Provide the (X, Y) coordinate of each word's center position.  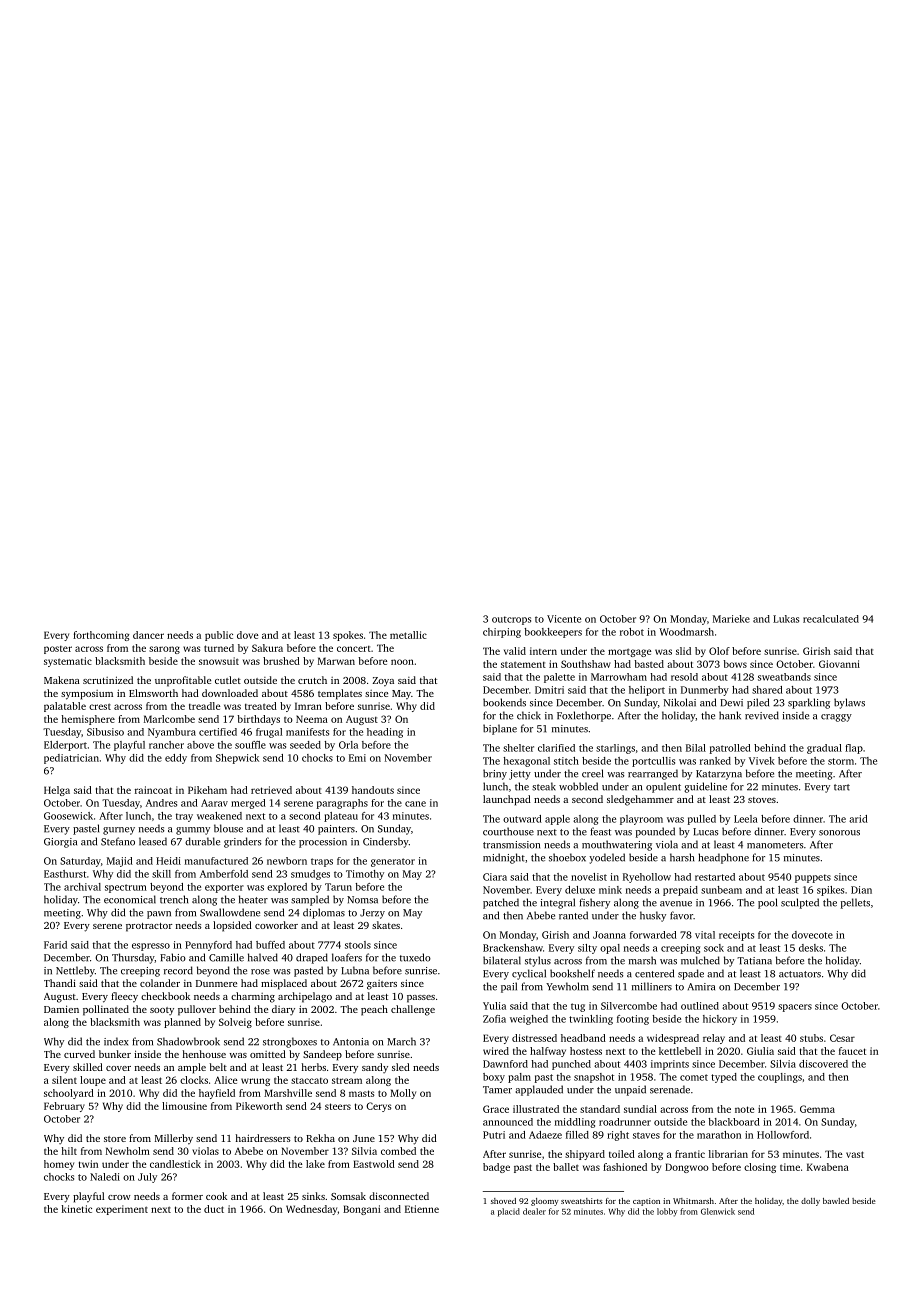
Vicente (564, 619)
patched (501, 903)
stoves (762, 800)
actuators (800, 974)
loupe (93, 1081)
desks (811, 948)
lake (315, 1164)
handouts (373, 790)
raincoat (153, 790)
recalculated (831, 619)
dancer (148, 635)
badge (496, 1168)
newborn (287, 861)
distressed (534, 1038)
